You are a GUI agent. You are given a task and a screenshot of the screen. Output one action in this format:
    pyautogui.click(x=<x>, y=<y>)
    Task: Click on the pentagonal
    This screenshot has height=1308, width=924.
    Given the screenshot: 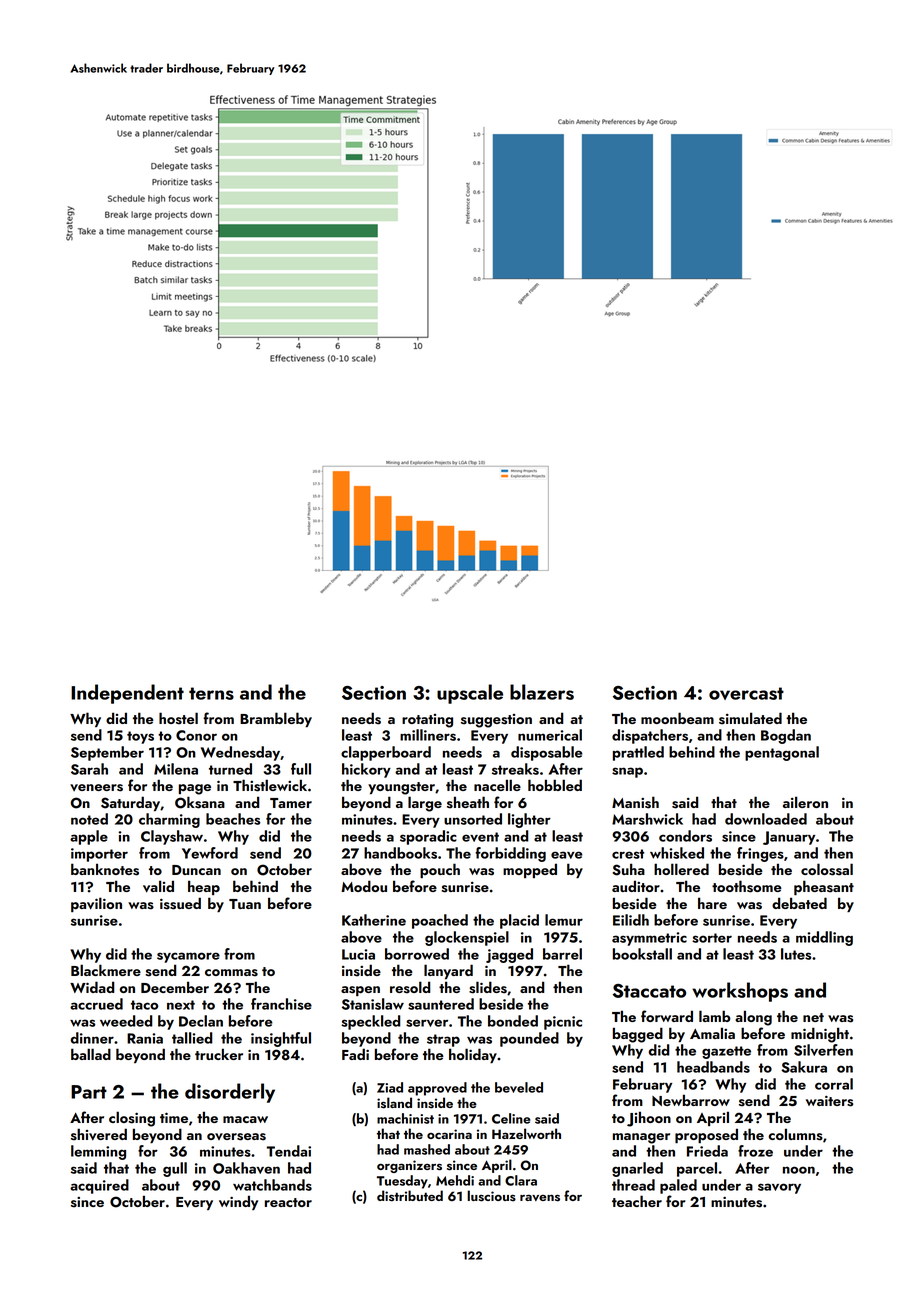 What is the action you would take?
    pyautogui.click(x=782, y=753)
